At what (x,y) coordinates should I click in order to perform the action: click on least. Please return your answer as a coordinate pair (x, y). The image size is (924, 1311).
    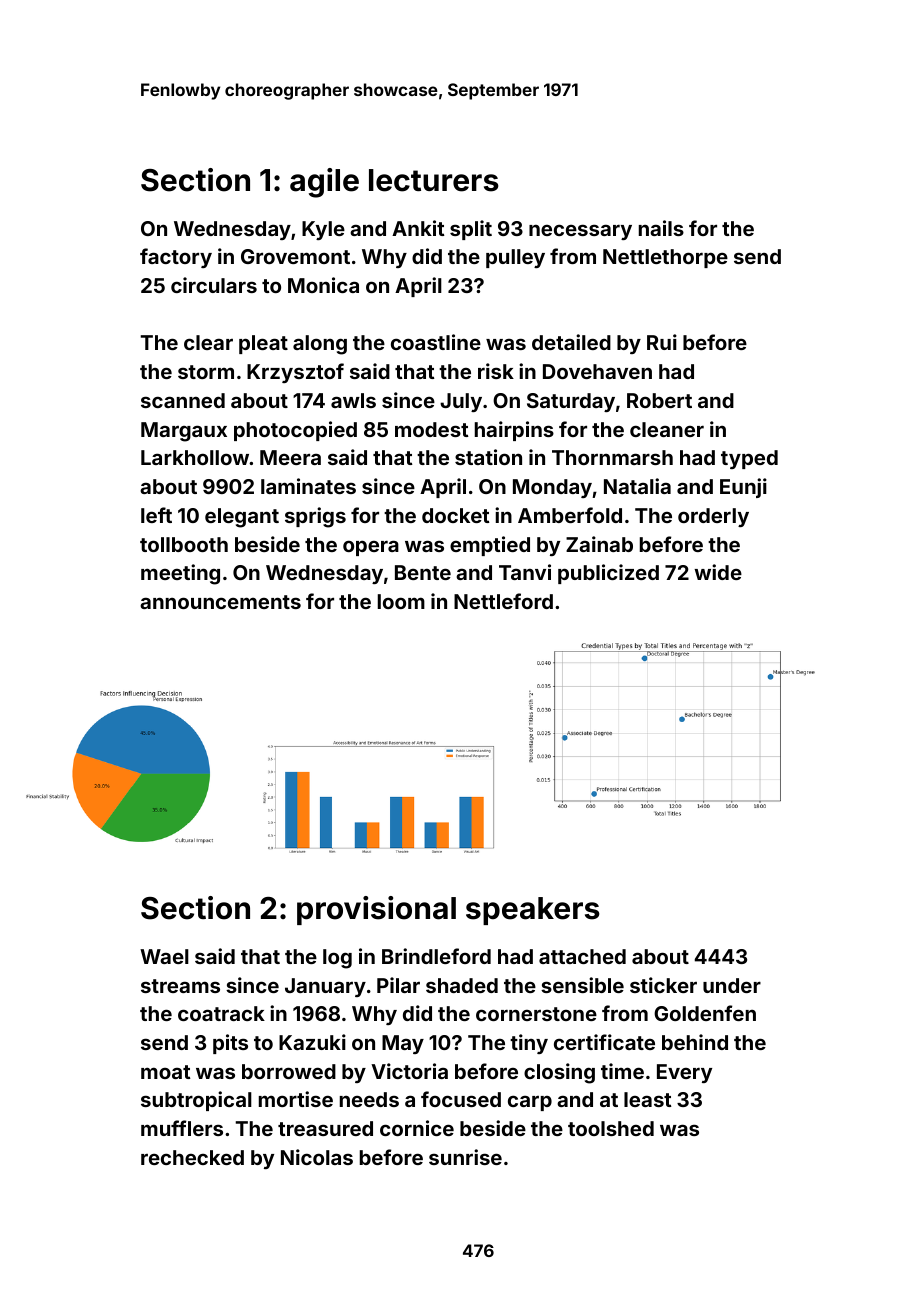
    Looking at the image, I should click on (648, 1099).
